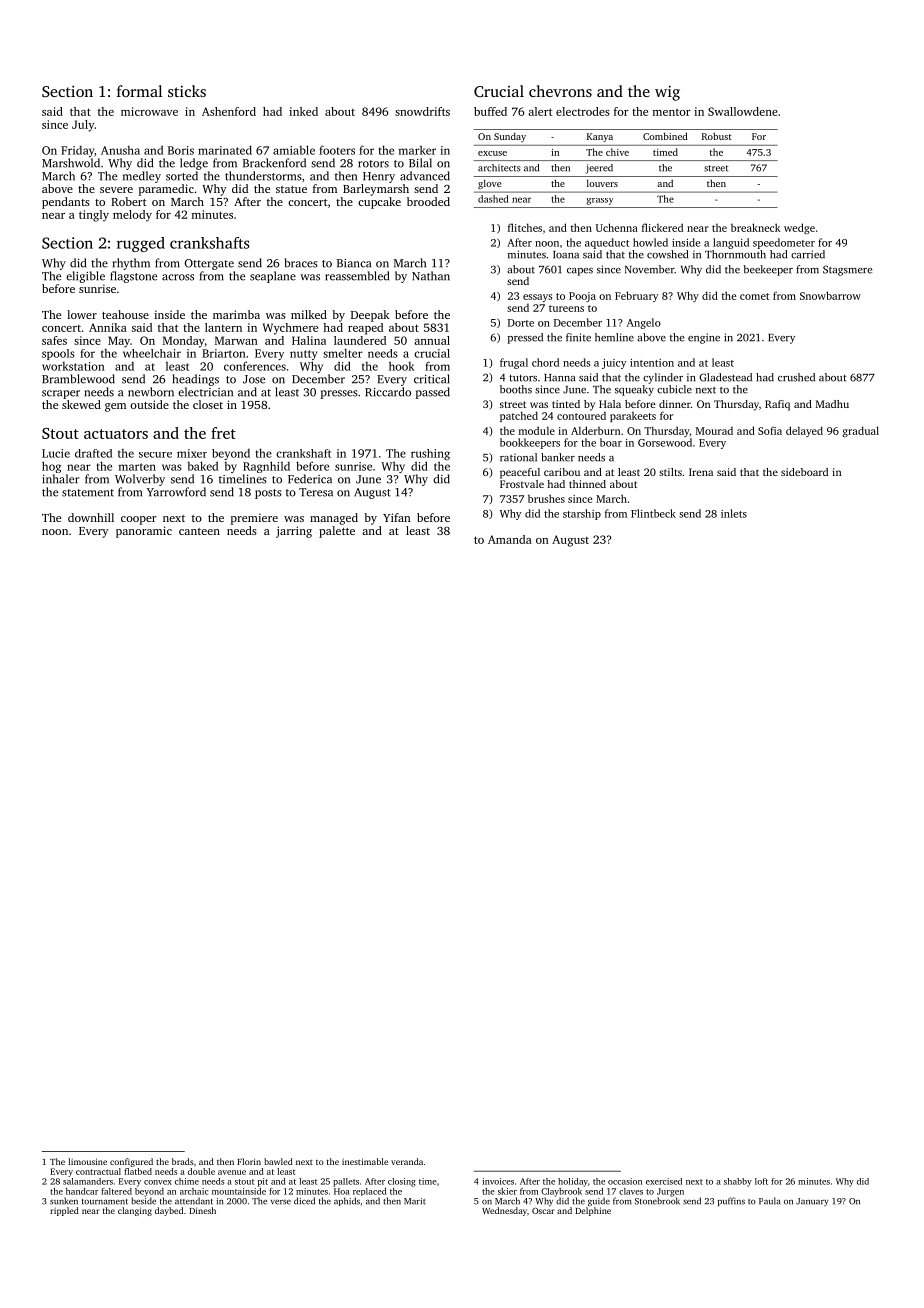  Describe the element at coordinates (725, 377) in the screenshot. I see `Gladestead` at that location.
